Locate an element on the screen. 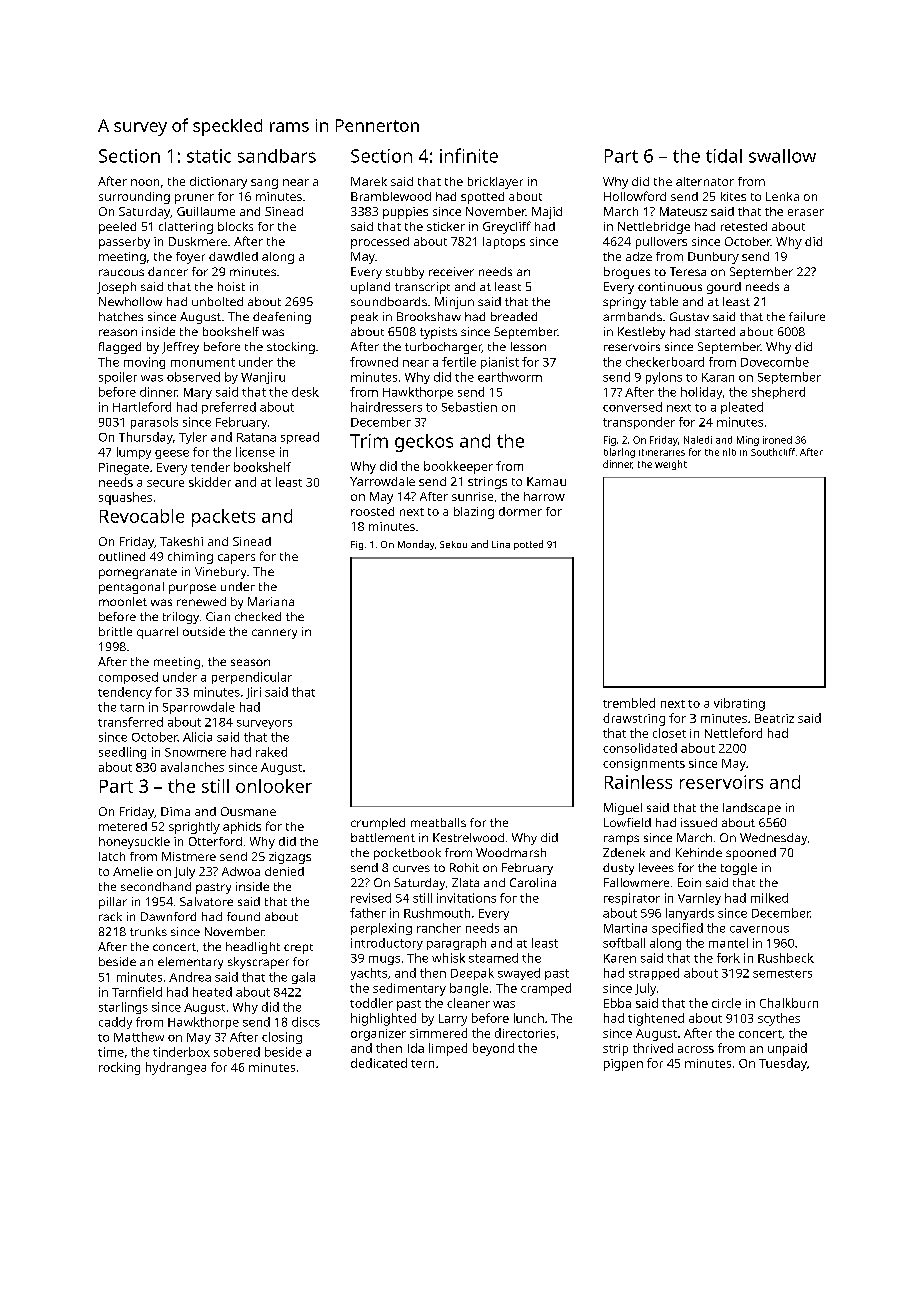 Image resolution: width=924 pixels, height=1308 pixels. caddy is located at coordinates (115, 1023).
